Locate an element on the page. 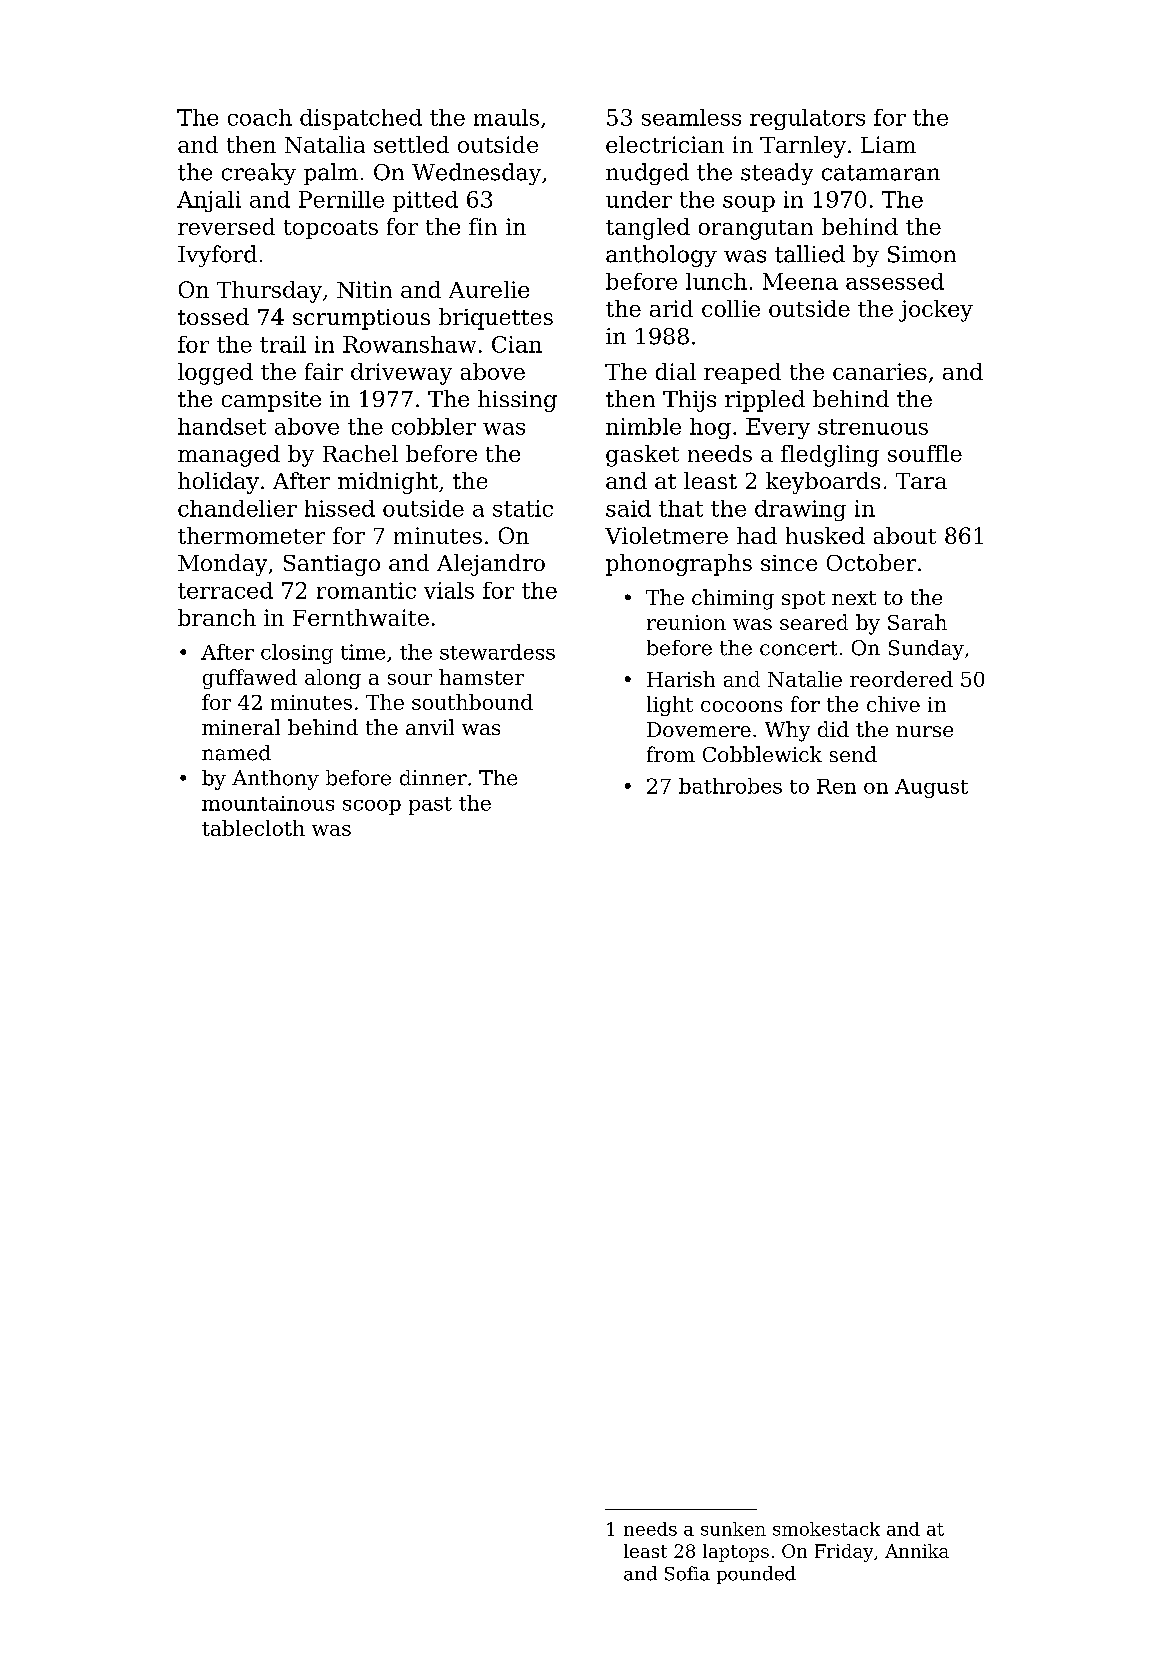  sunken is located at coordinates (733, 1529).
